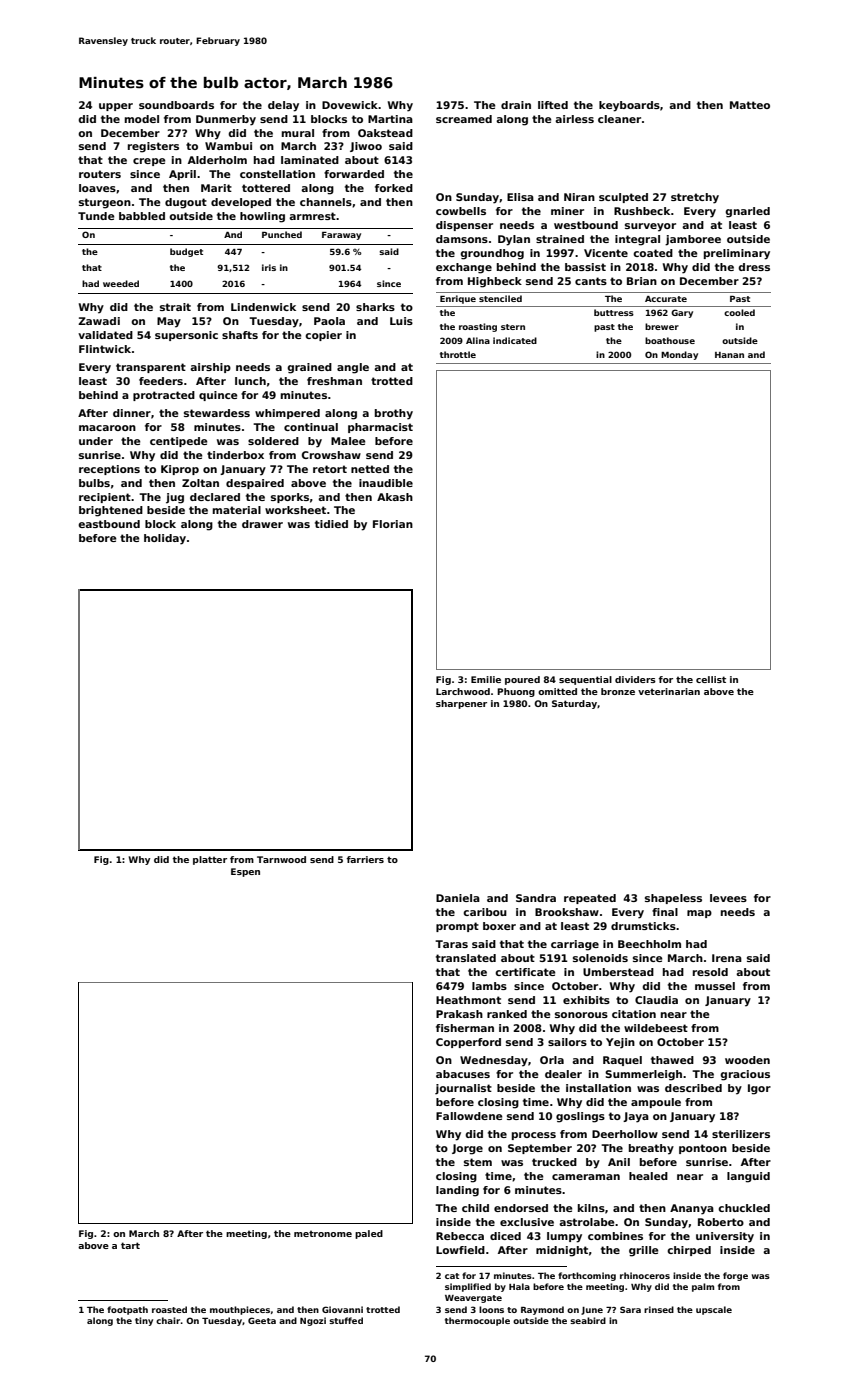 The height and width of the screenshot is (1400, 849). Describe the element at coordinates (750, 105) in the screenshot. I see `Matteo` at that location.
